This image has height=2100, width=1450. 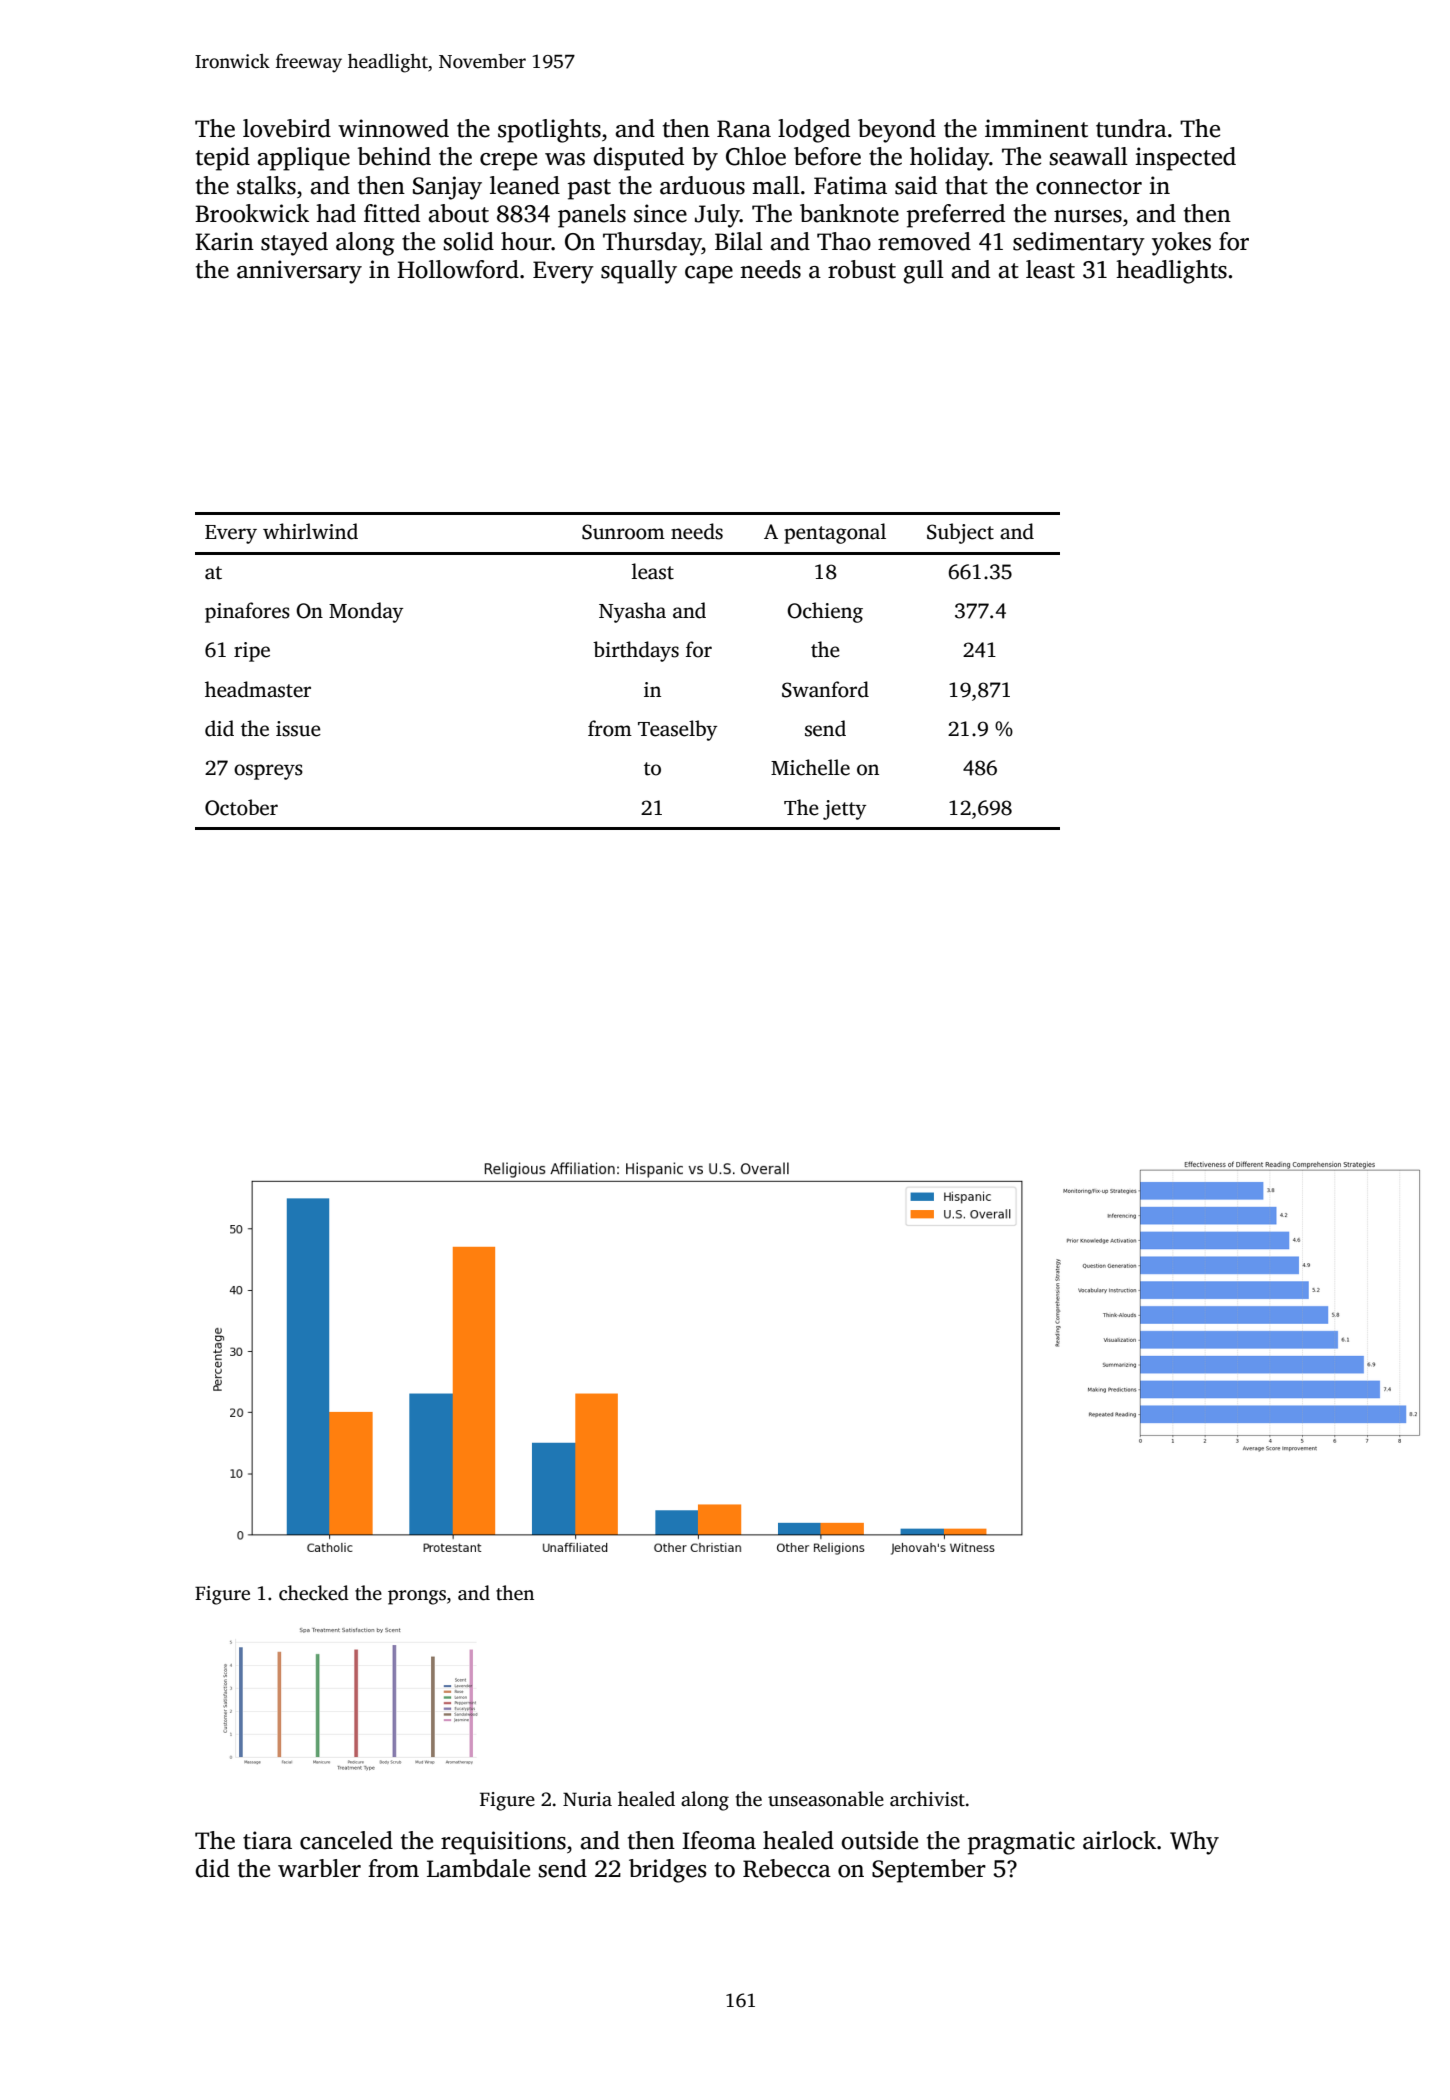 I want to click on Subject, so click(x=960, y=533).
